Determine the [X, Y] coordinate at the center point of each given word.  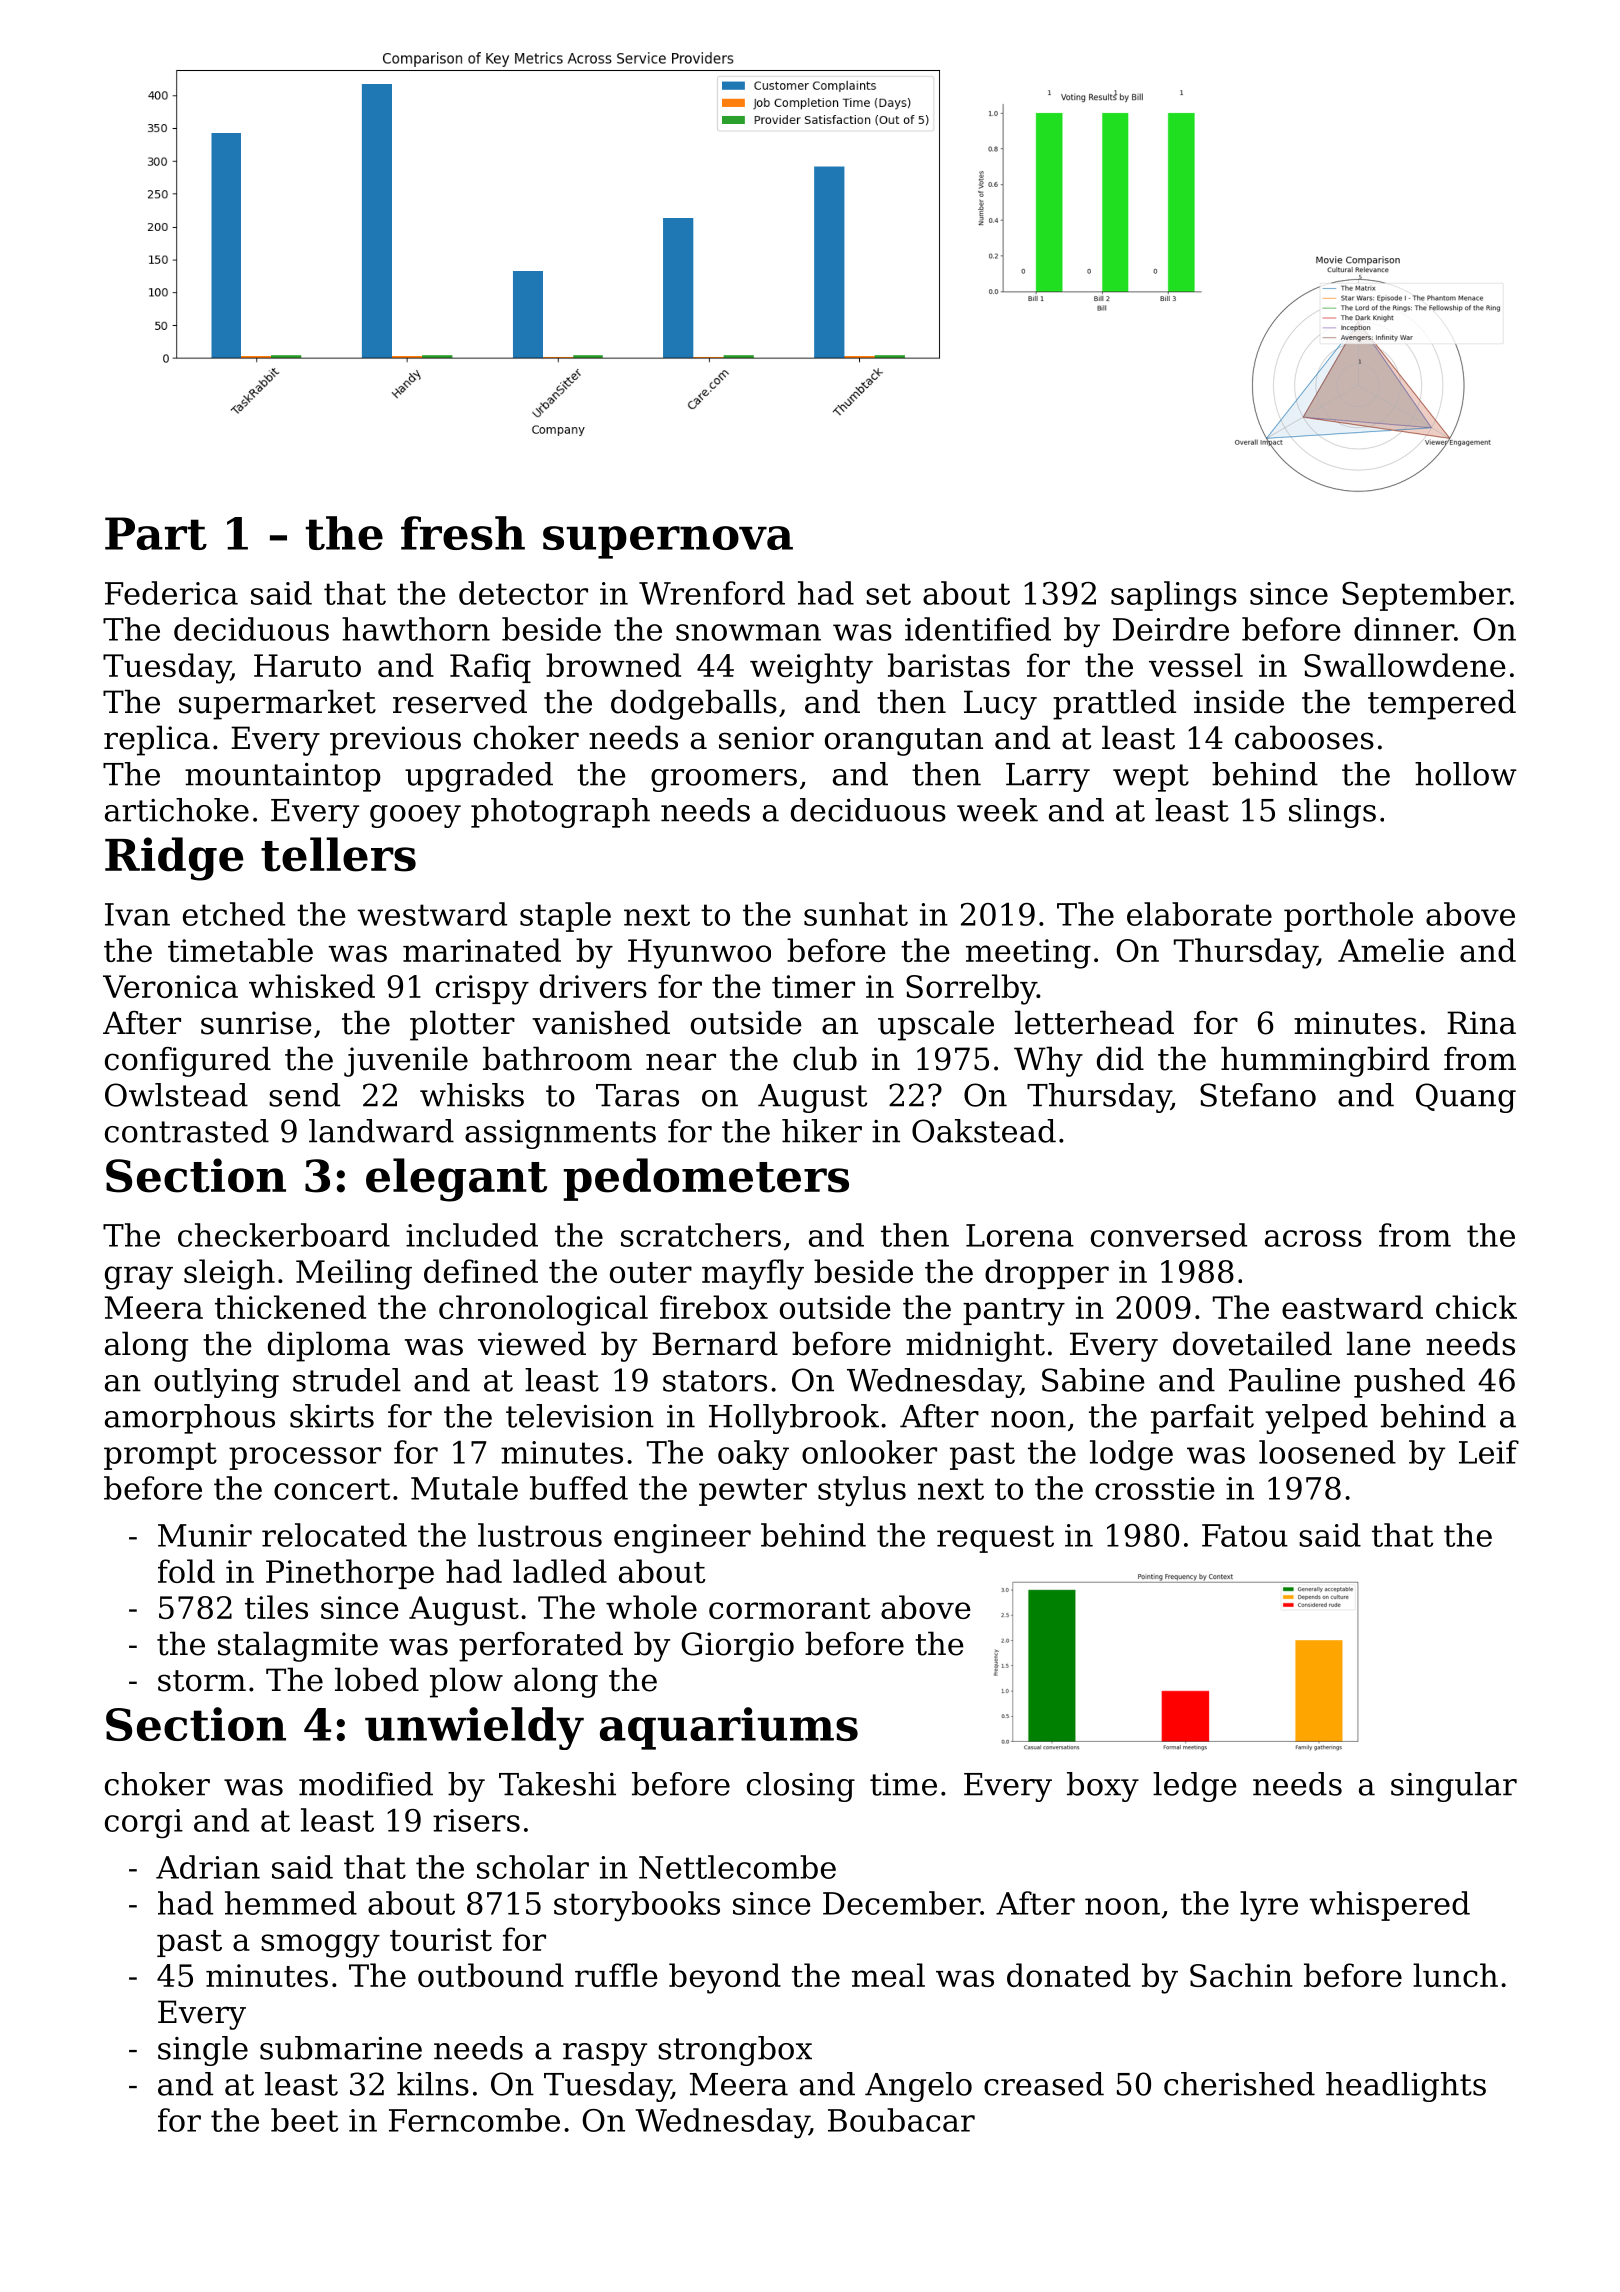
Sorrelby [971, 989]
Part [156, 533]
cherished [1239, 2084]
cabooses [1304, 737]
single [203, 2051]
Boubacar [901, 2120]
